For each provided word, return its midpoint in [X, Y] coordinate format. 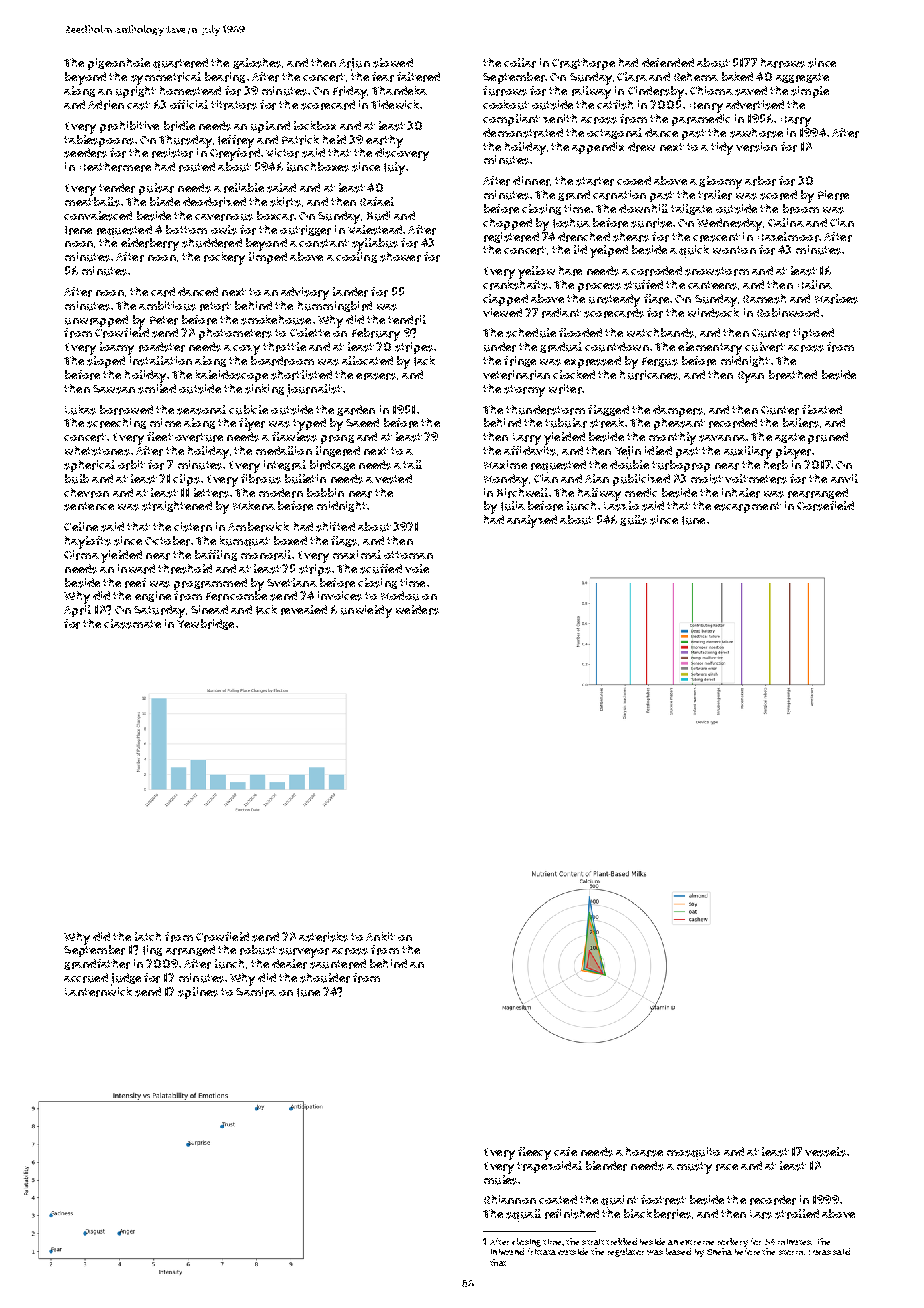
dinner [531, 181]
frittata [542, 1251]
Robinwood [788, 312]
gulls [633, 520]
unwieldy [366, 611]
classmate [132, 624]
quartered [180, 64]
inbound [507, 1251]
